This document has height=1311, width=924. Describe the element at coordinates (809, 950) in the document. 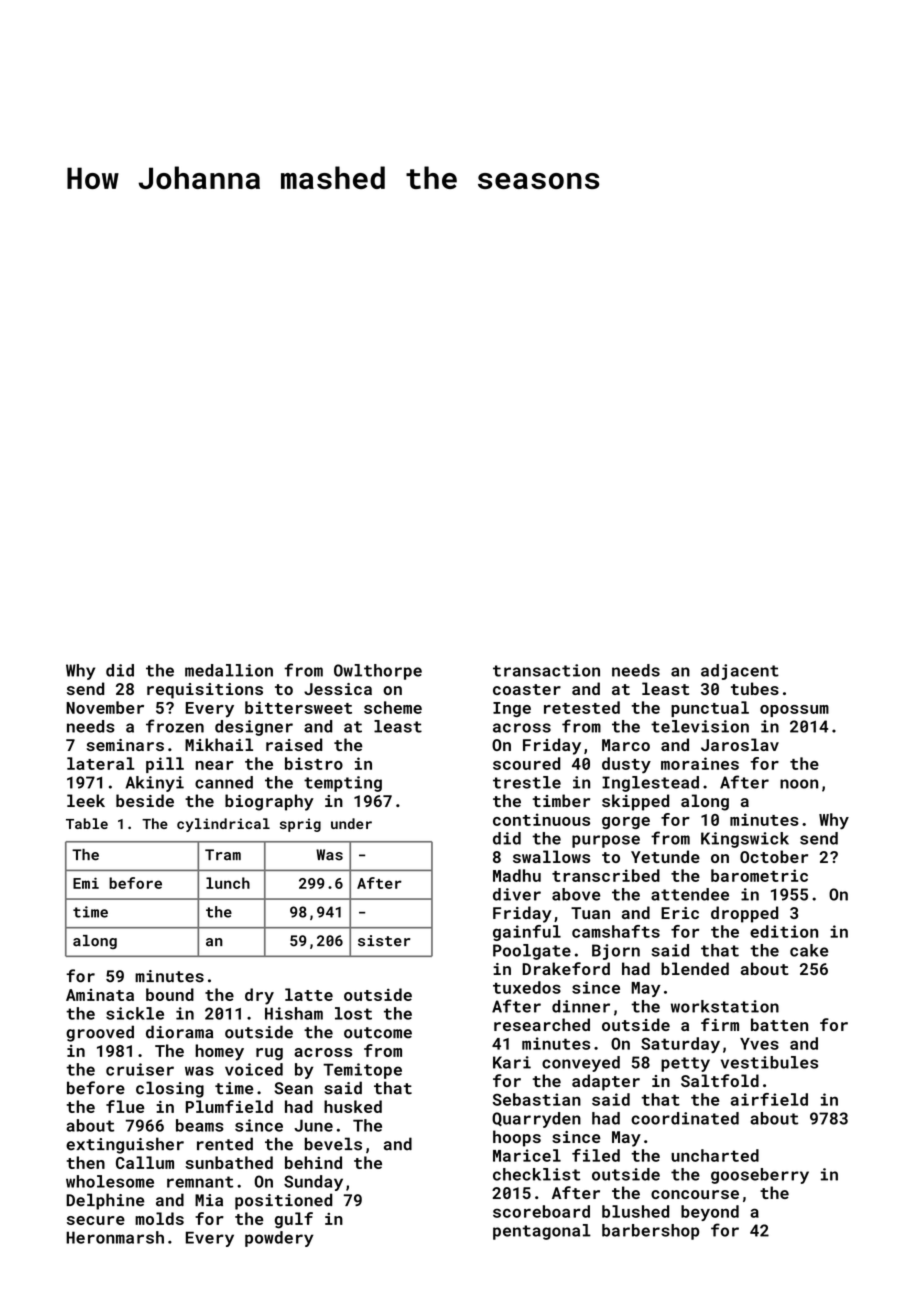

I see `cake` at that location.
